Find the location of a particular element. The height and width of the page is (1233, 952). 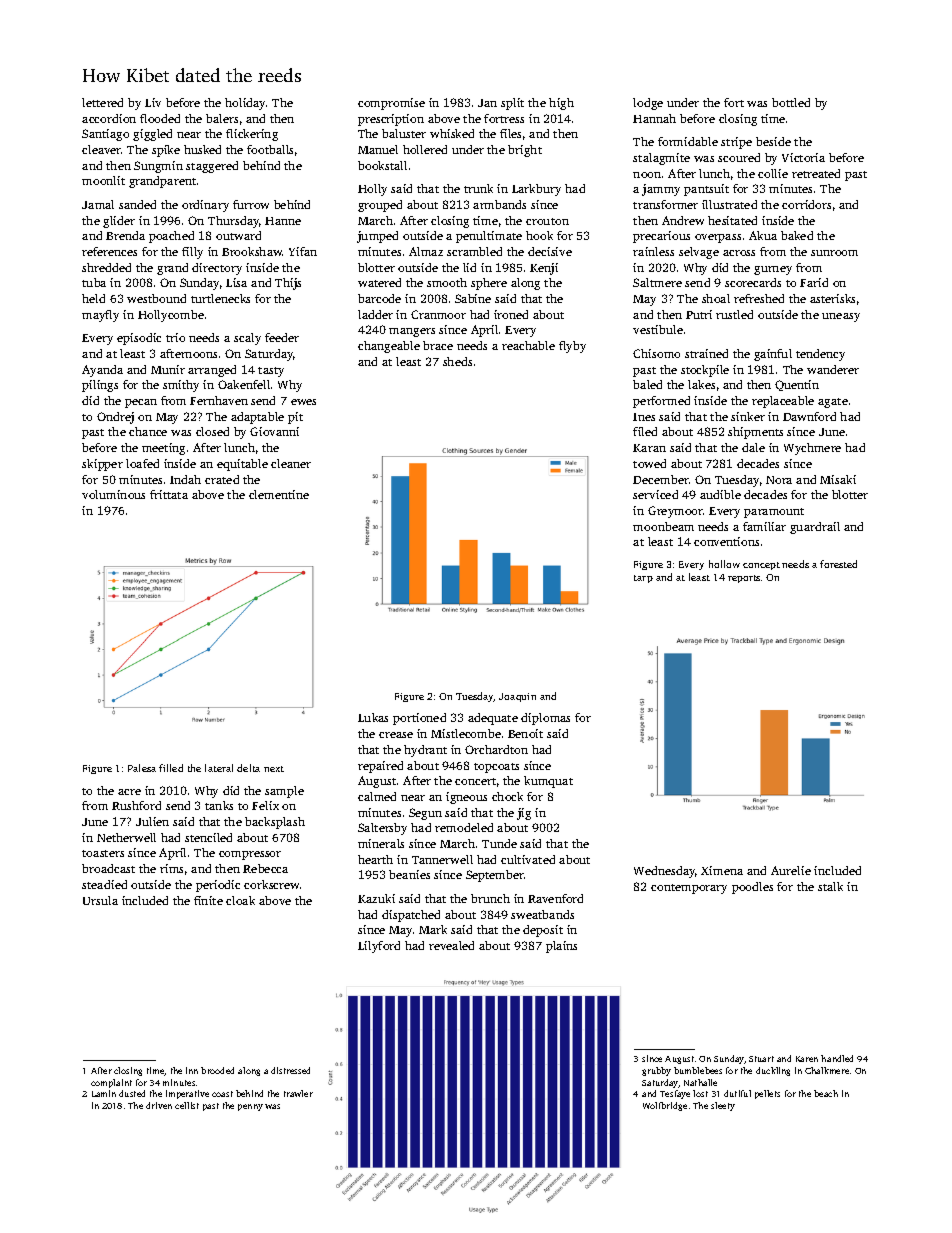

Ines is located at coordinates (644, 417).
